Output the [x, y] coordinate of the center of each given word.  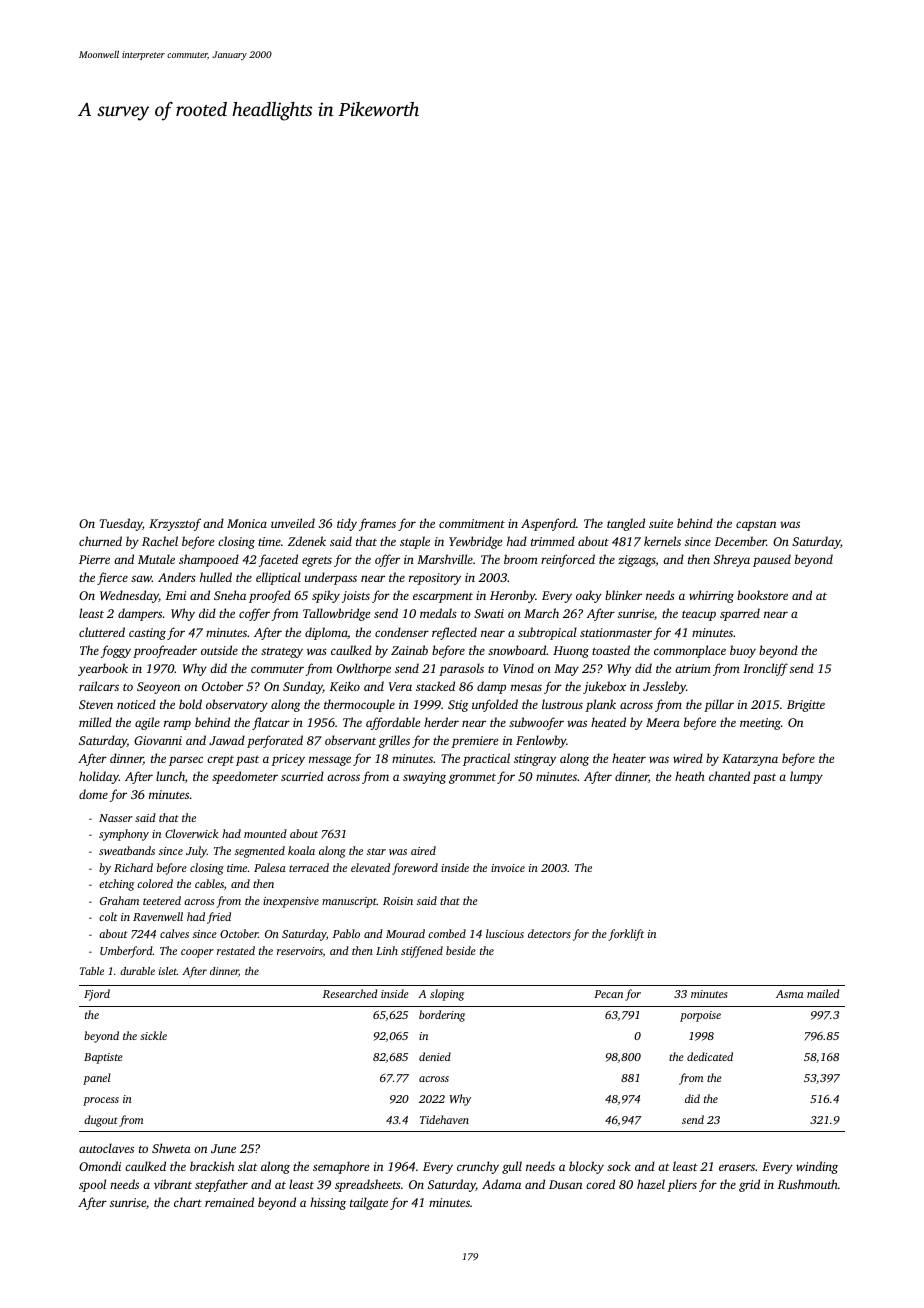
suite [661, 523]
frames [377, 524]
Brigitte [806, 706]
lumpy [806, 777]
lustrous [562, 704]
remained [229, 1202]
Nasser [116, 818]
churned [100, 541]
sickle [153, 1035]
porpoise [700, 1016]
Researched [350, 993]
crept [220, 761]
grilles [394, 741]
